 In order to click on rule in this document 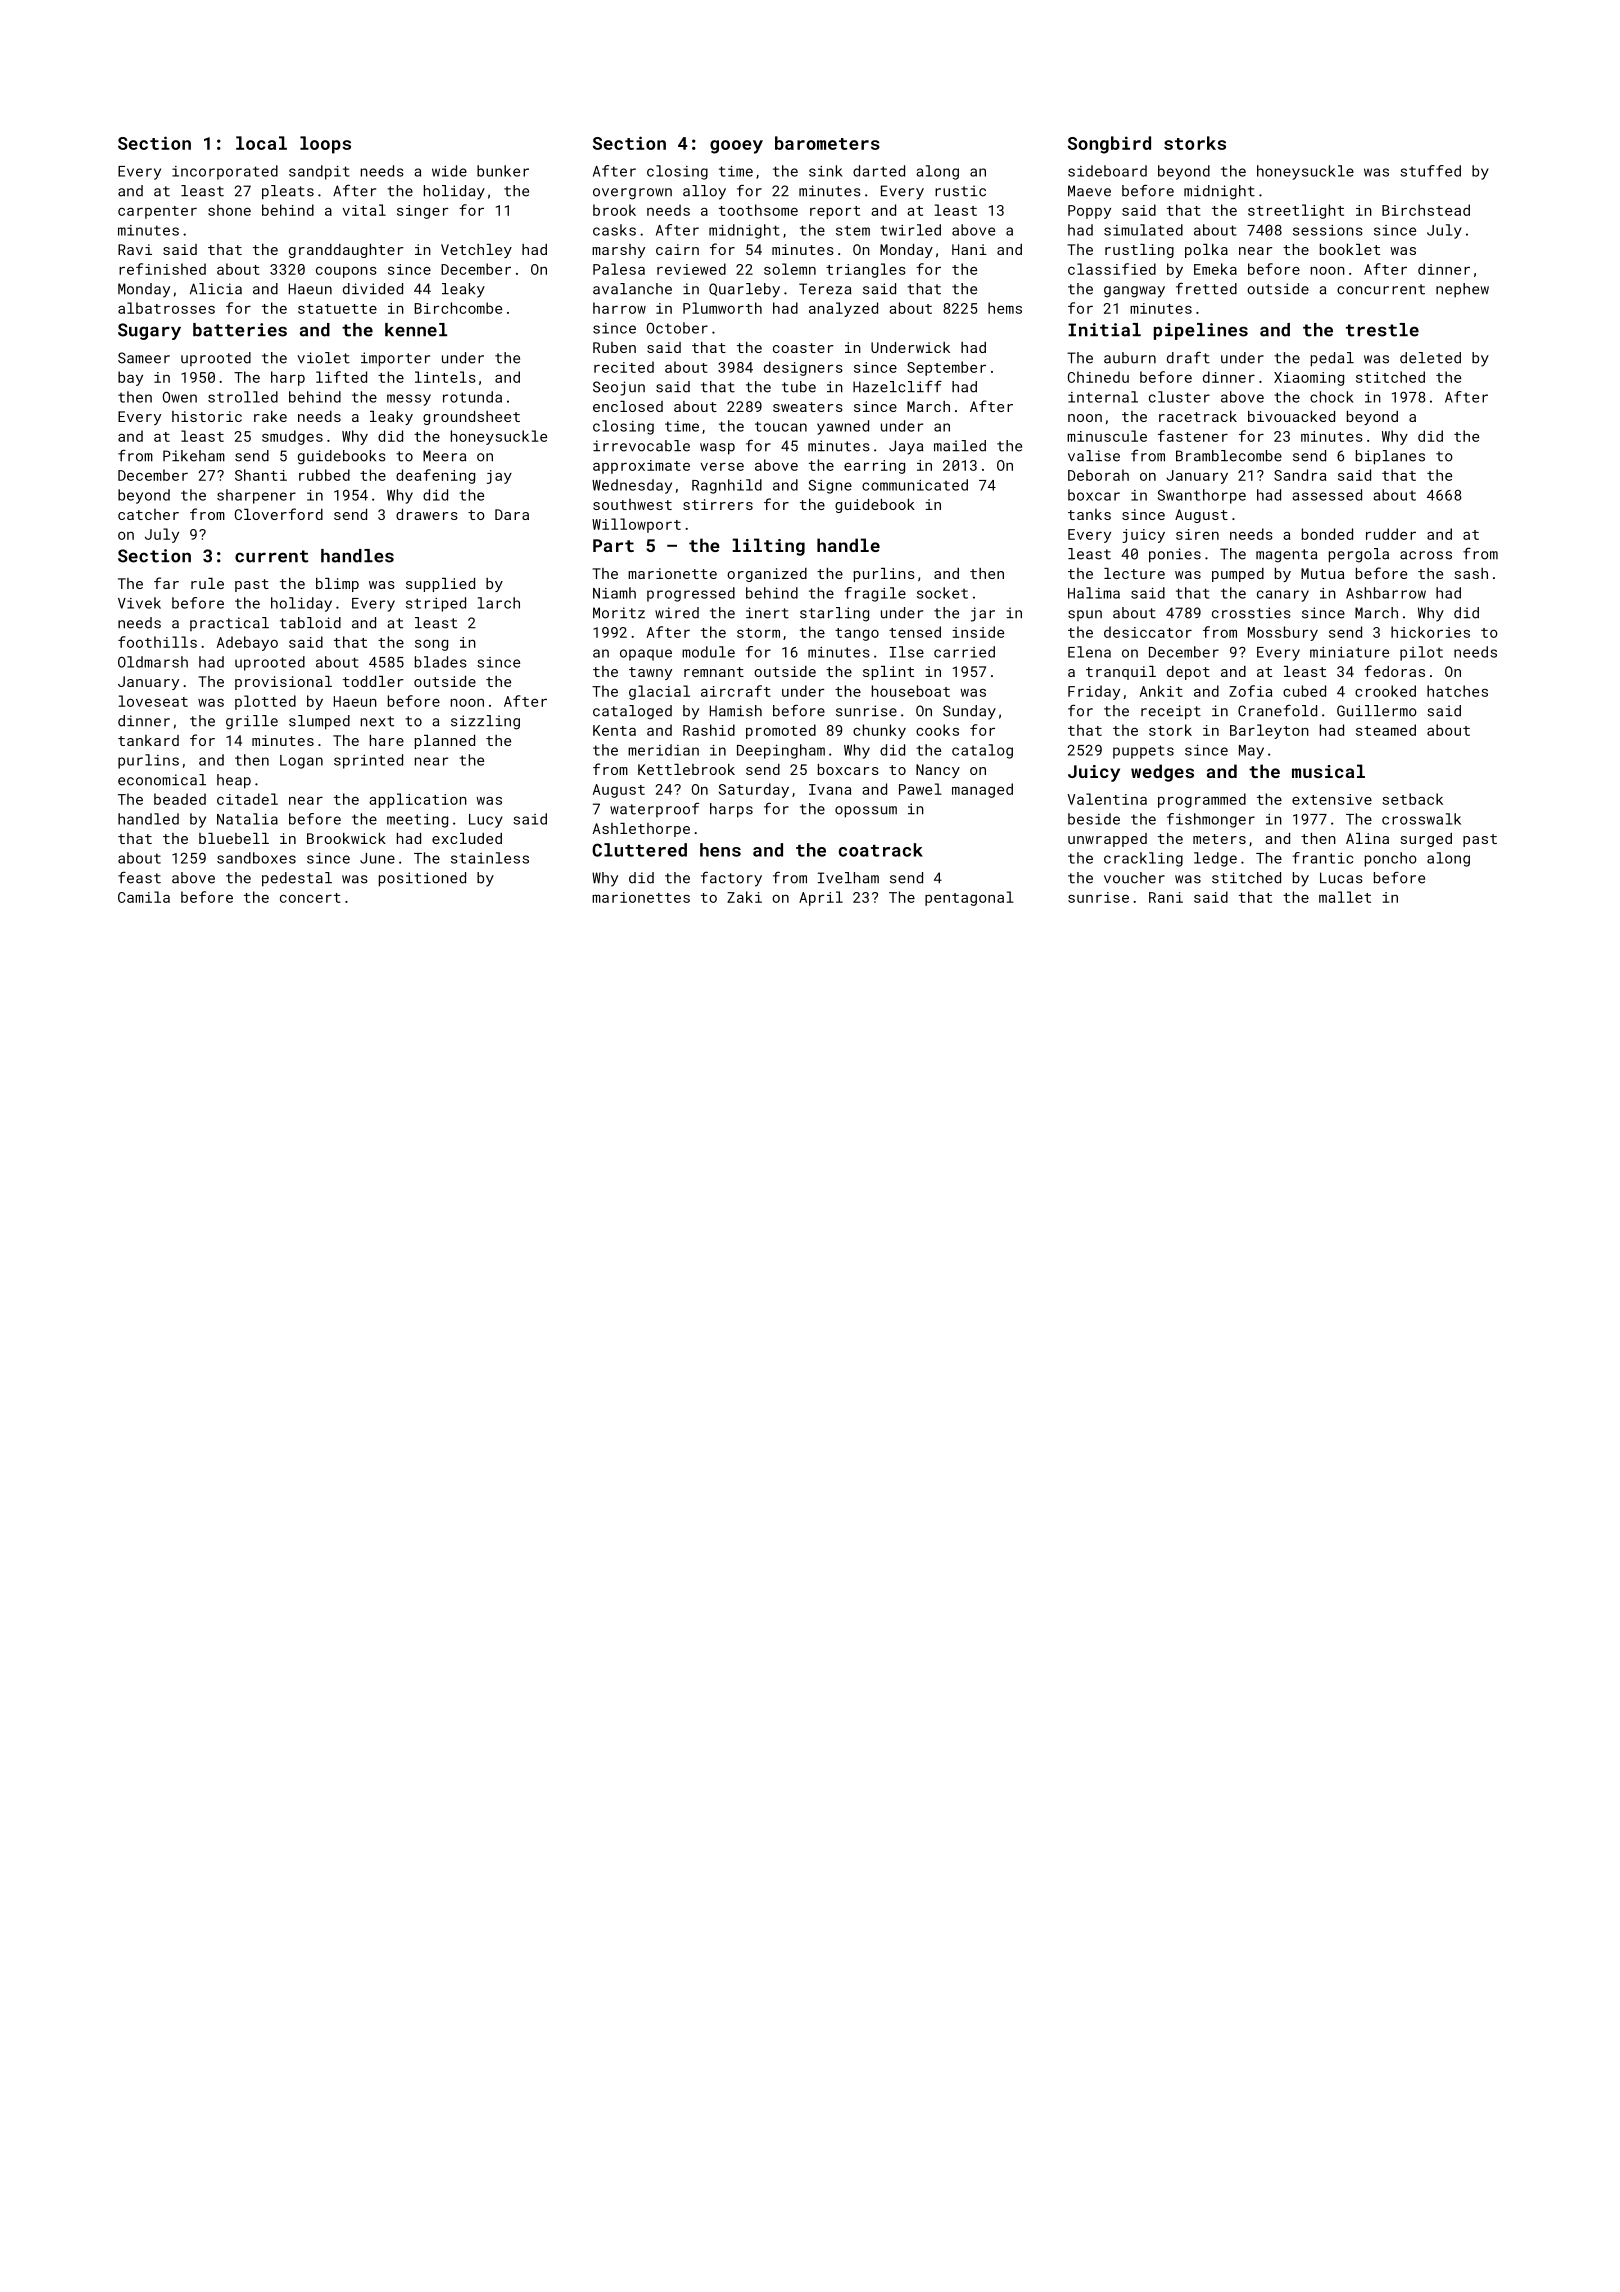, I will do `click(207, 583)`.
